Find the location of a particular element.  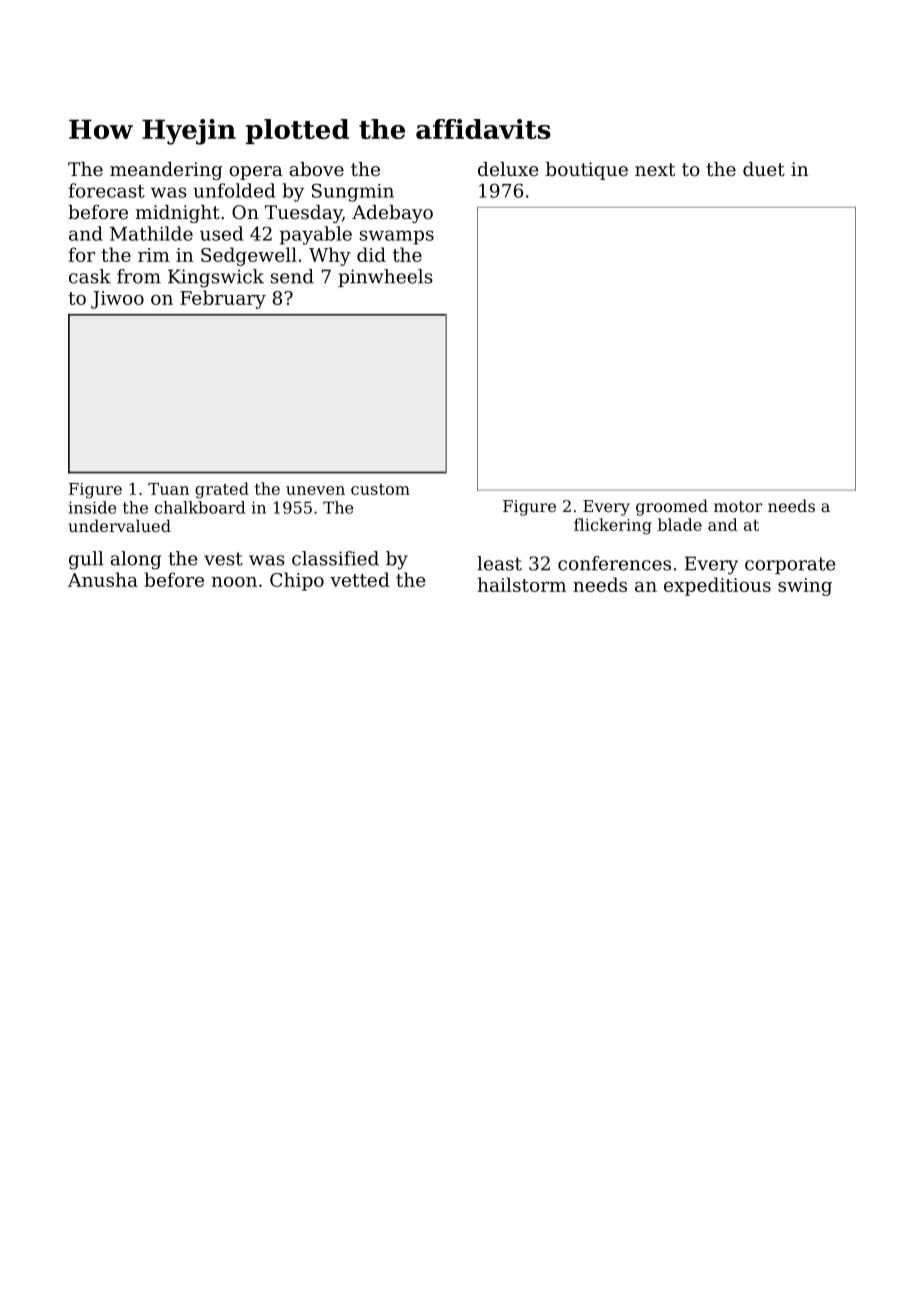

noon is located at coordinates (234, 582).
